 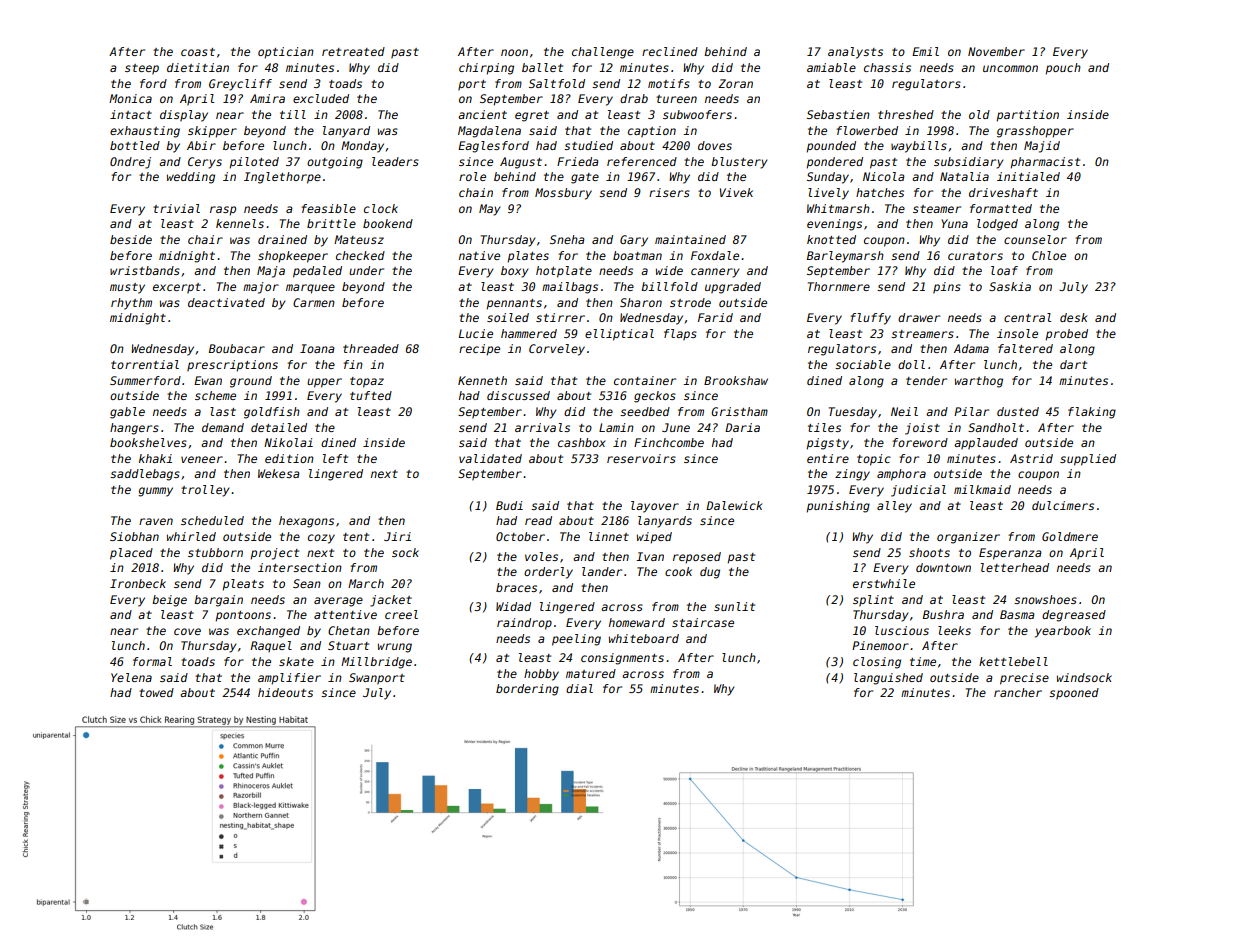 What do you see at coordinates (906, 114) in the screenshot?
I see `threshed` at bounding box center [906, 114].
